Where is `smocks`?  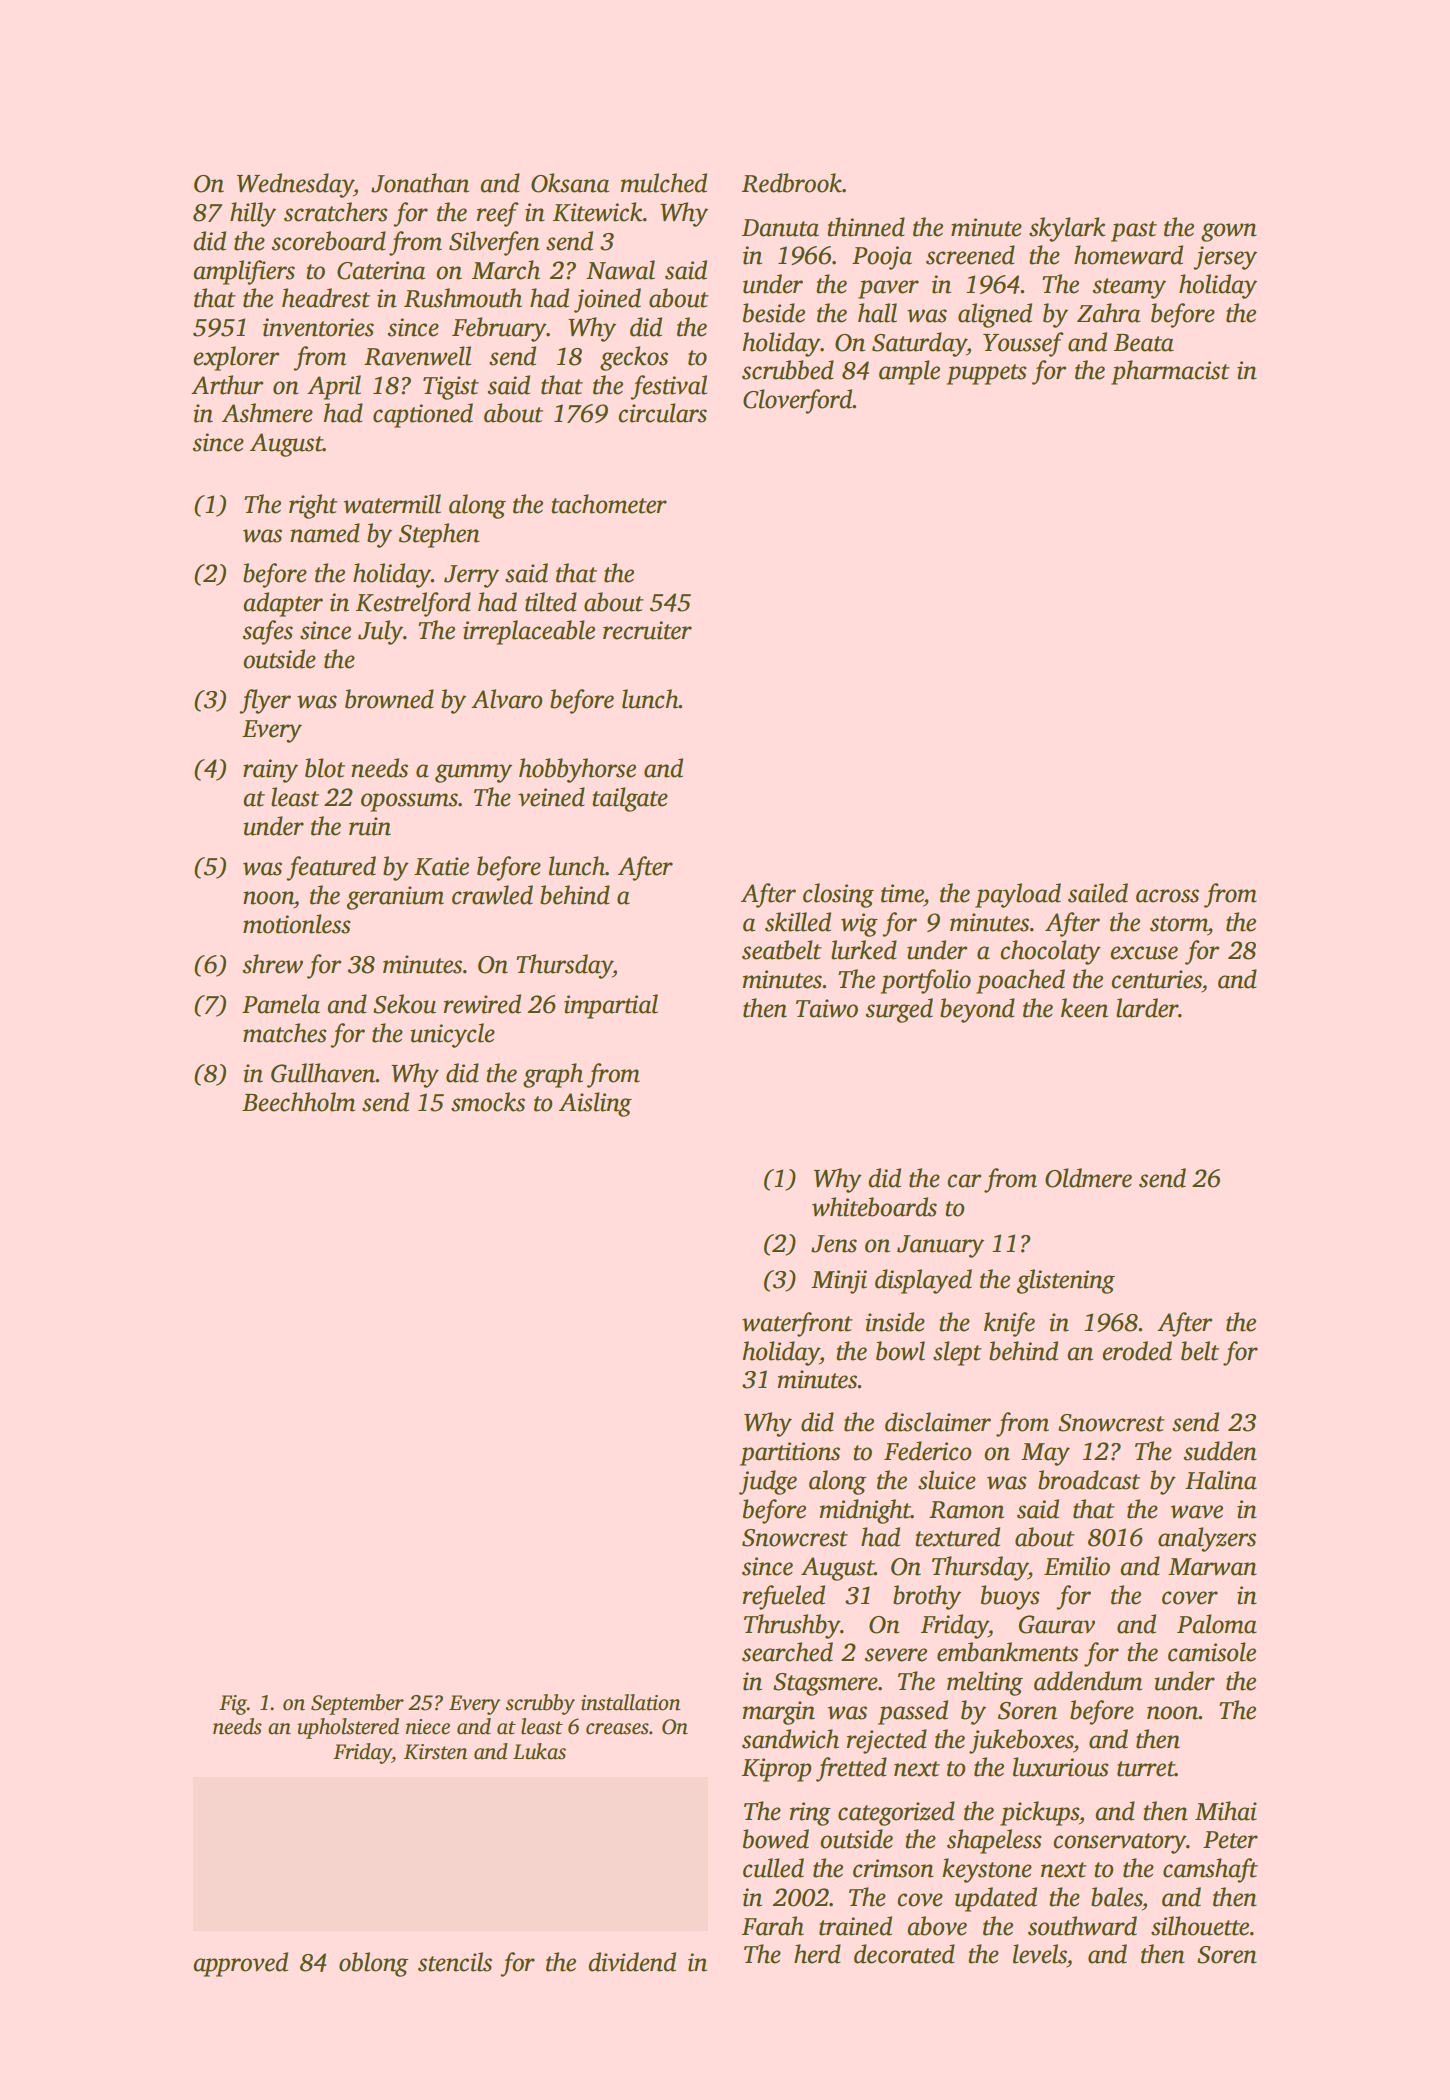 smocks is located at coordinates (488, 1102).
